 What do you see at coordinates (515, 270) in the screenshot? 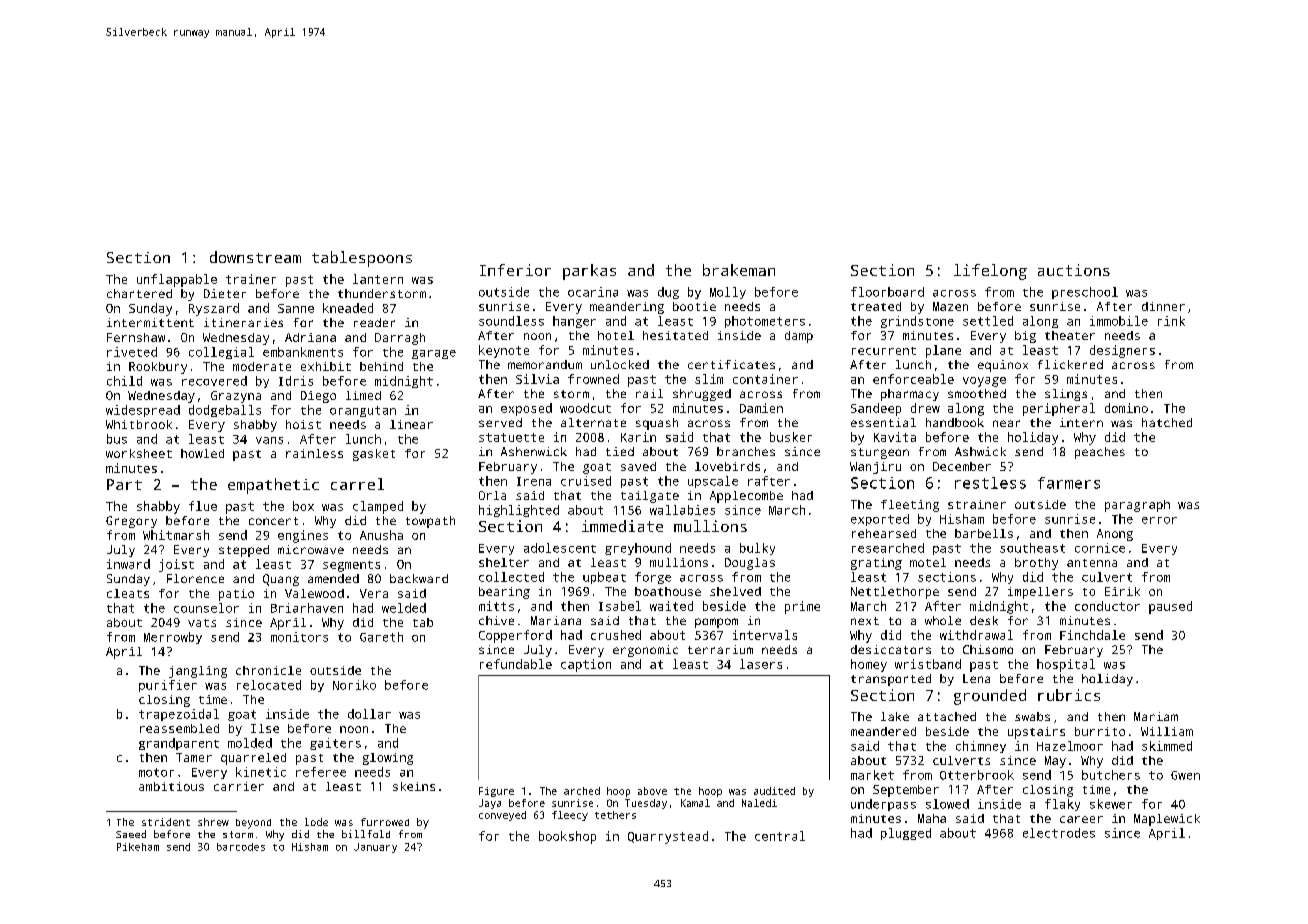
I see `Inferior` at bounding box center [515, 270].
